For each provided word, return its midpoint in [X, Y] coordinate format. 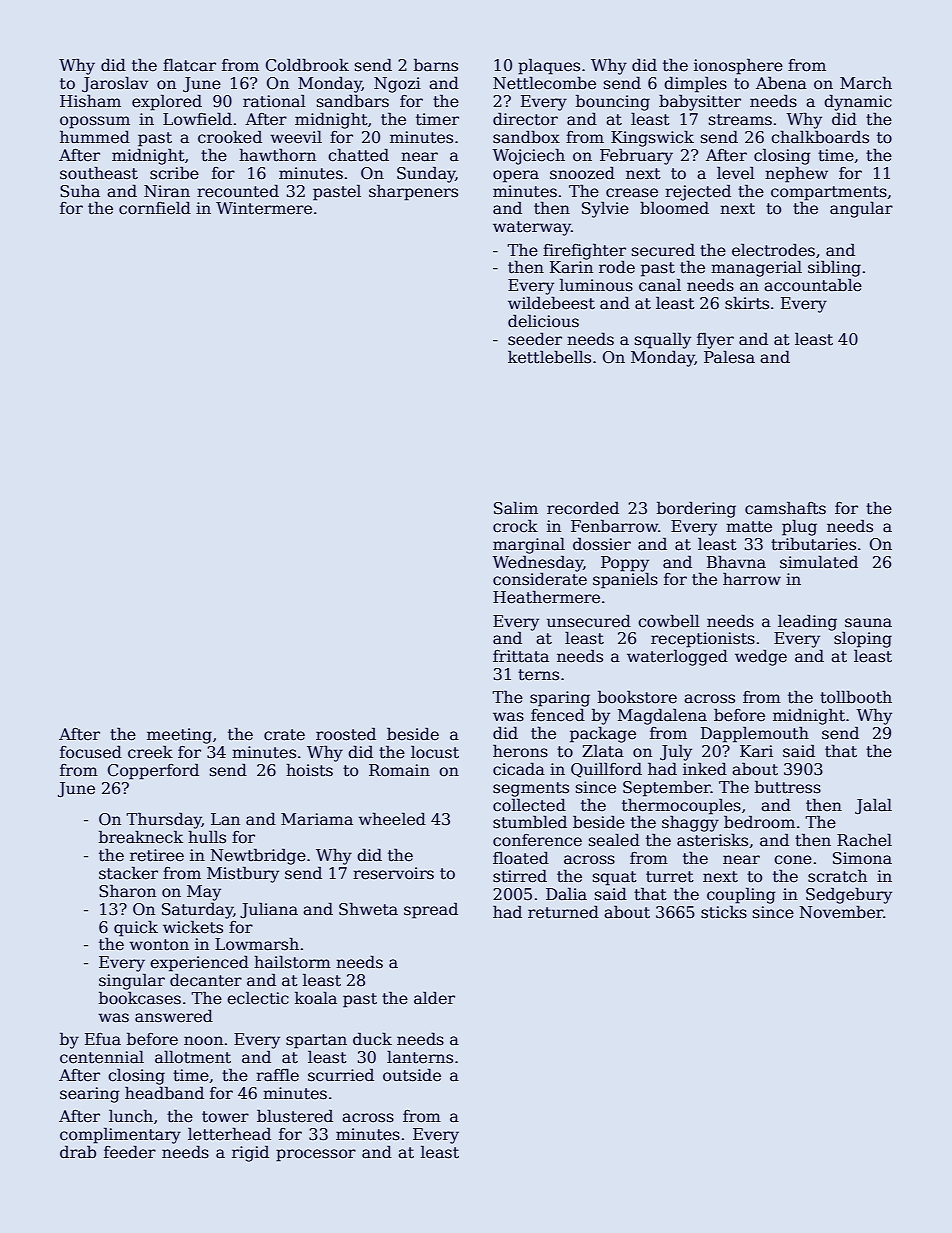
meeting [179, 736]
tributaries [813, 544]
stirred [520, 876]
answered [174, 1016]
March [866, 82]
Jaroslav [115, 84]
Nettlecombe [544, 83]
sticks [724, 912]
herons [520, 750]
